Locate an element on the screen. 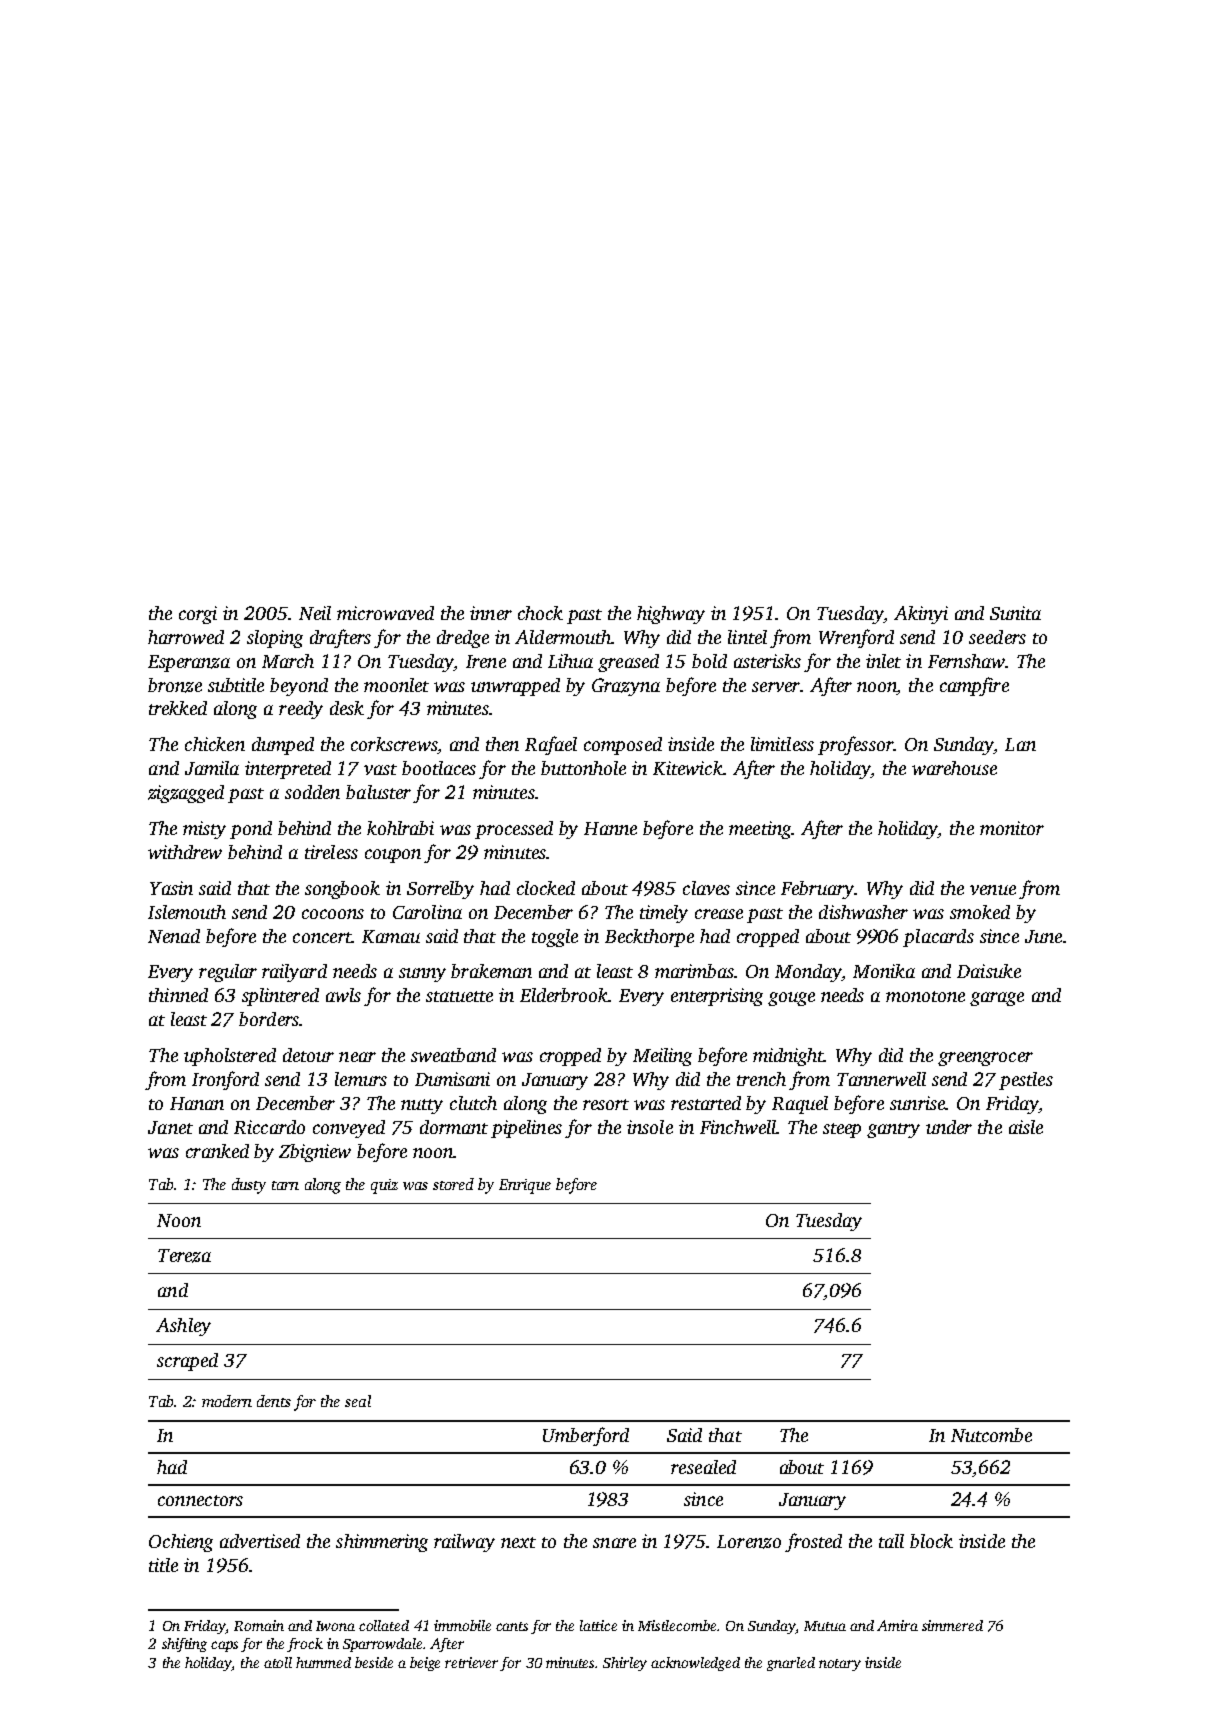  borders is located at coordinates (269, 1019).
